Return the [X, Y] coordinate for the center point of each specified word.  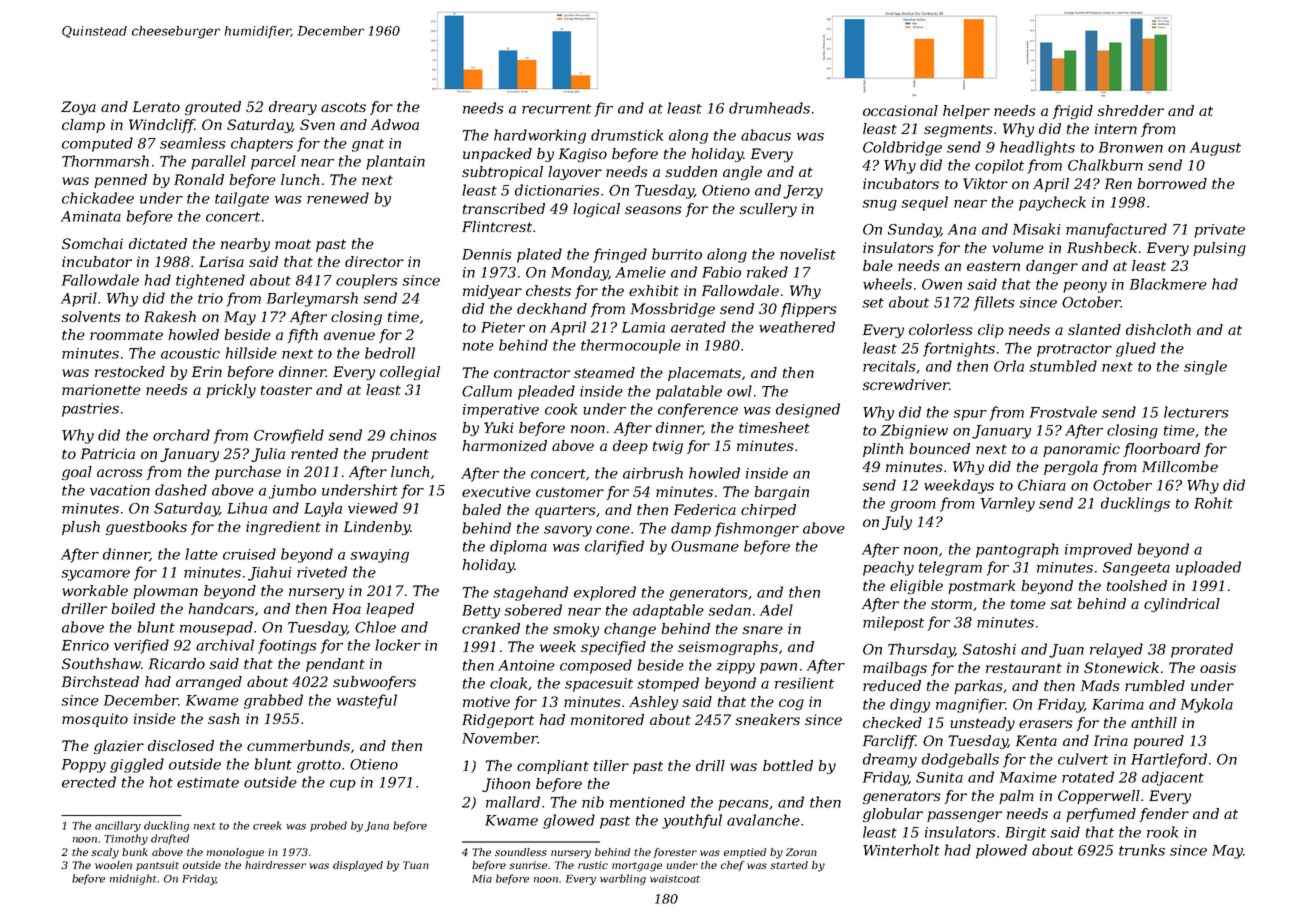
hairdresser [275, 865]
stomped [668, 684]
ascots [343, 107]
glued [1136, 349]
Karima [1118, 704]
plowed [1001, 851]
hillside [251, 353]
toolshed [1137, 585]
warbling [623, 879]
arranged [209, 683]
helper [966, 112]
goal [77, 473]
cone [613, 530]
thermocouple [631, 346]
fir [604, 109]
